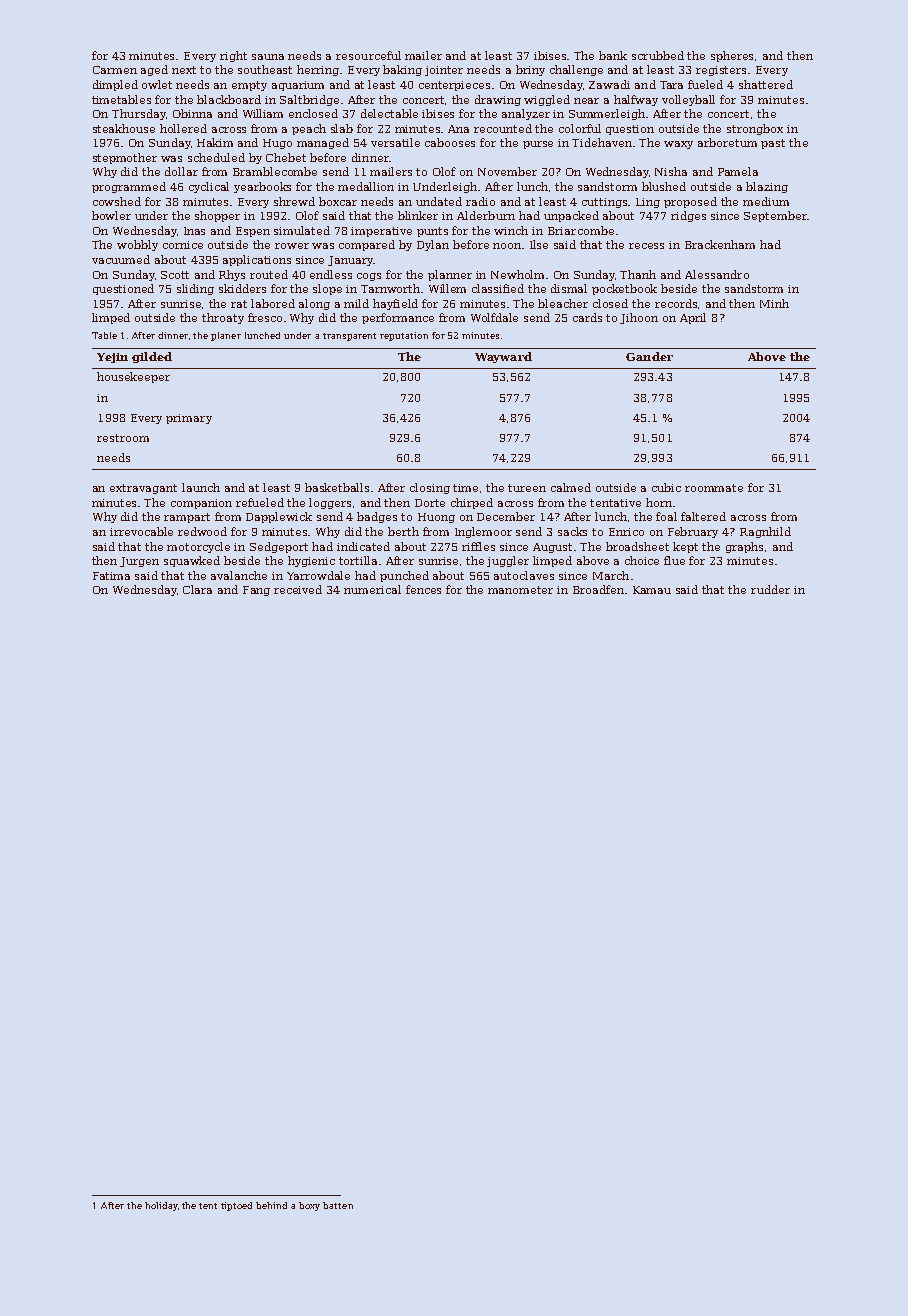  I want to click on rampart, so click(187, 518).
